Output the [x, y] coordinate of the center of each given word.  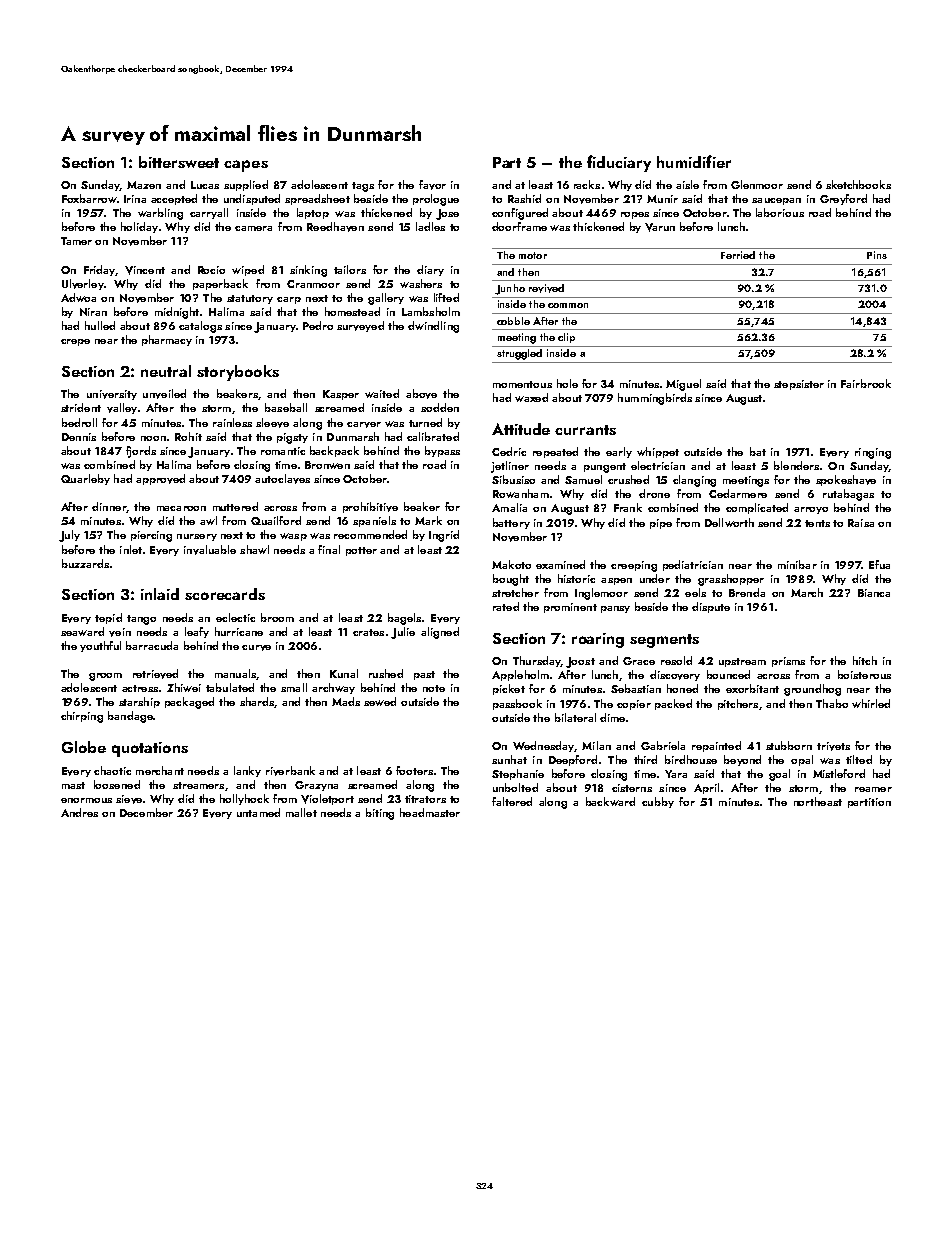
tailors [350, 269]
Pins [877, 255]
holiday [139, 227]
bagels [404, 619]
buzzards [85, 563]
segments [664, 641]
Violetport [327, 799]
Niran [93, 312]
